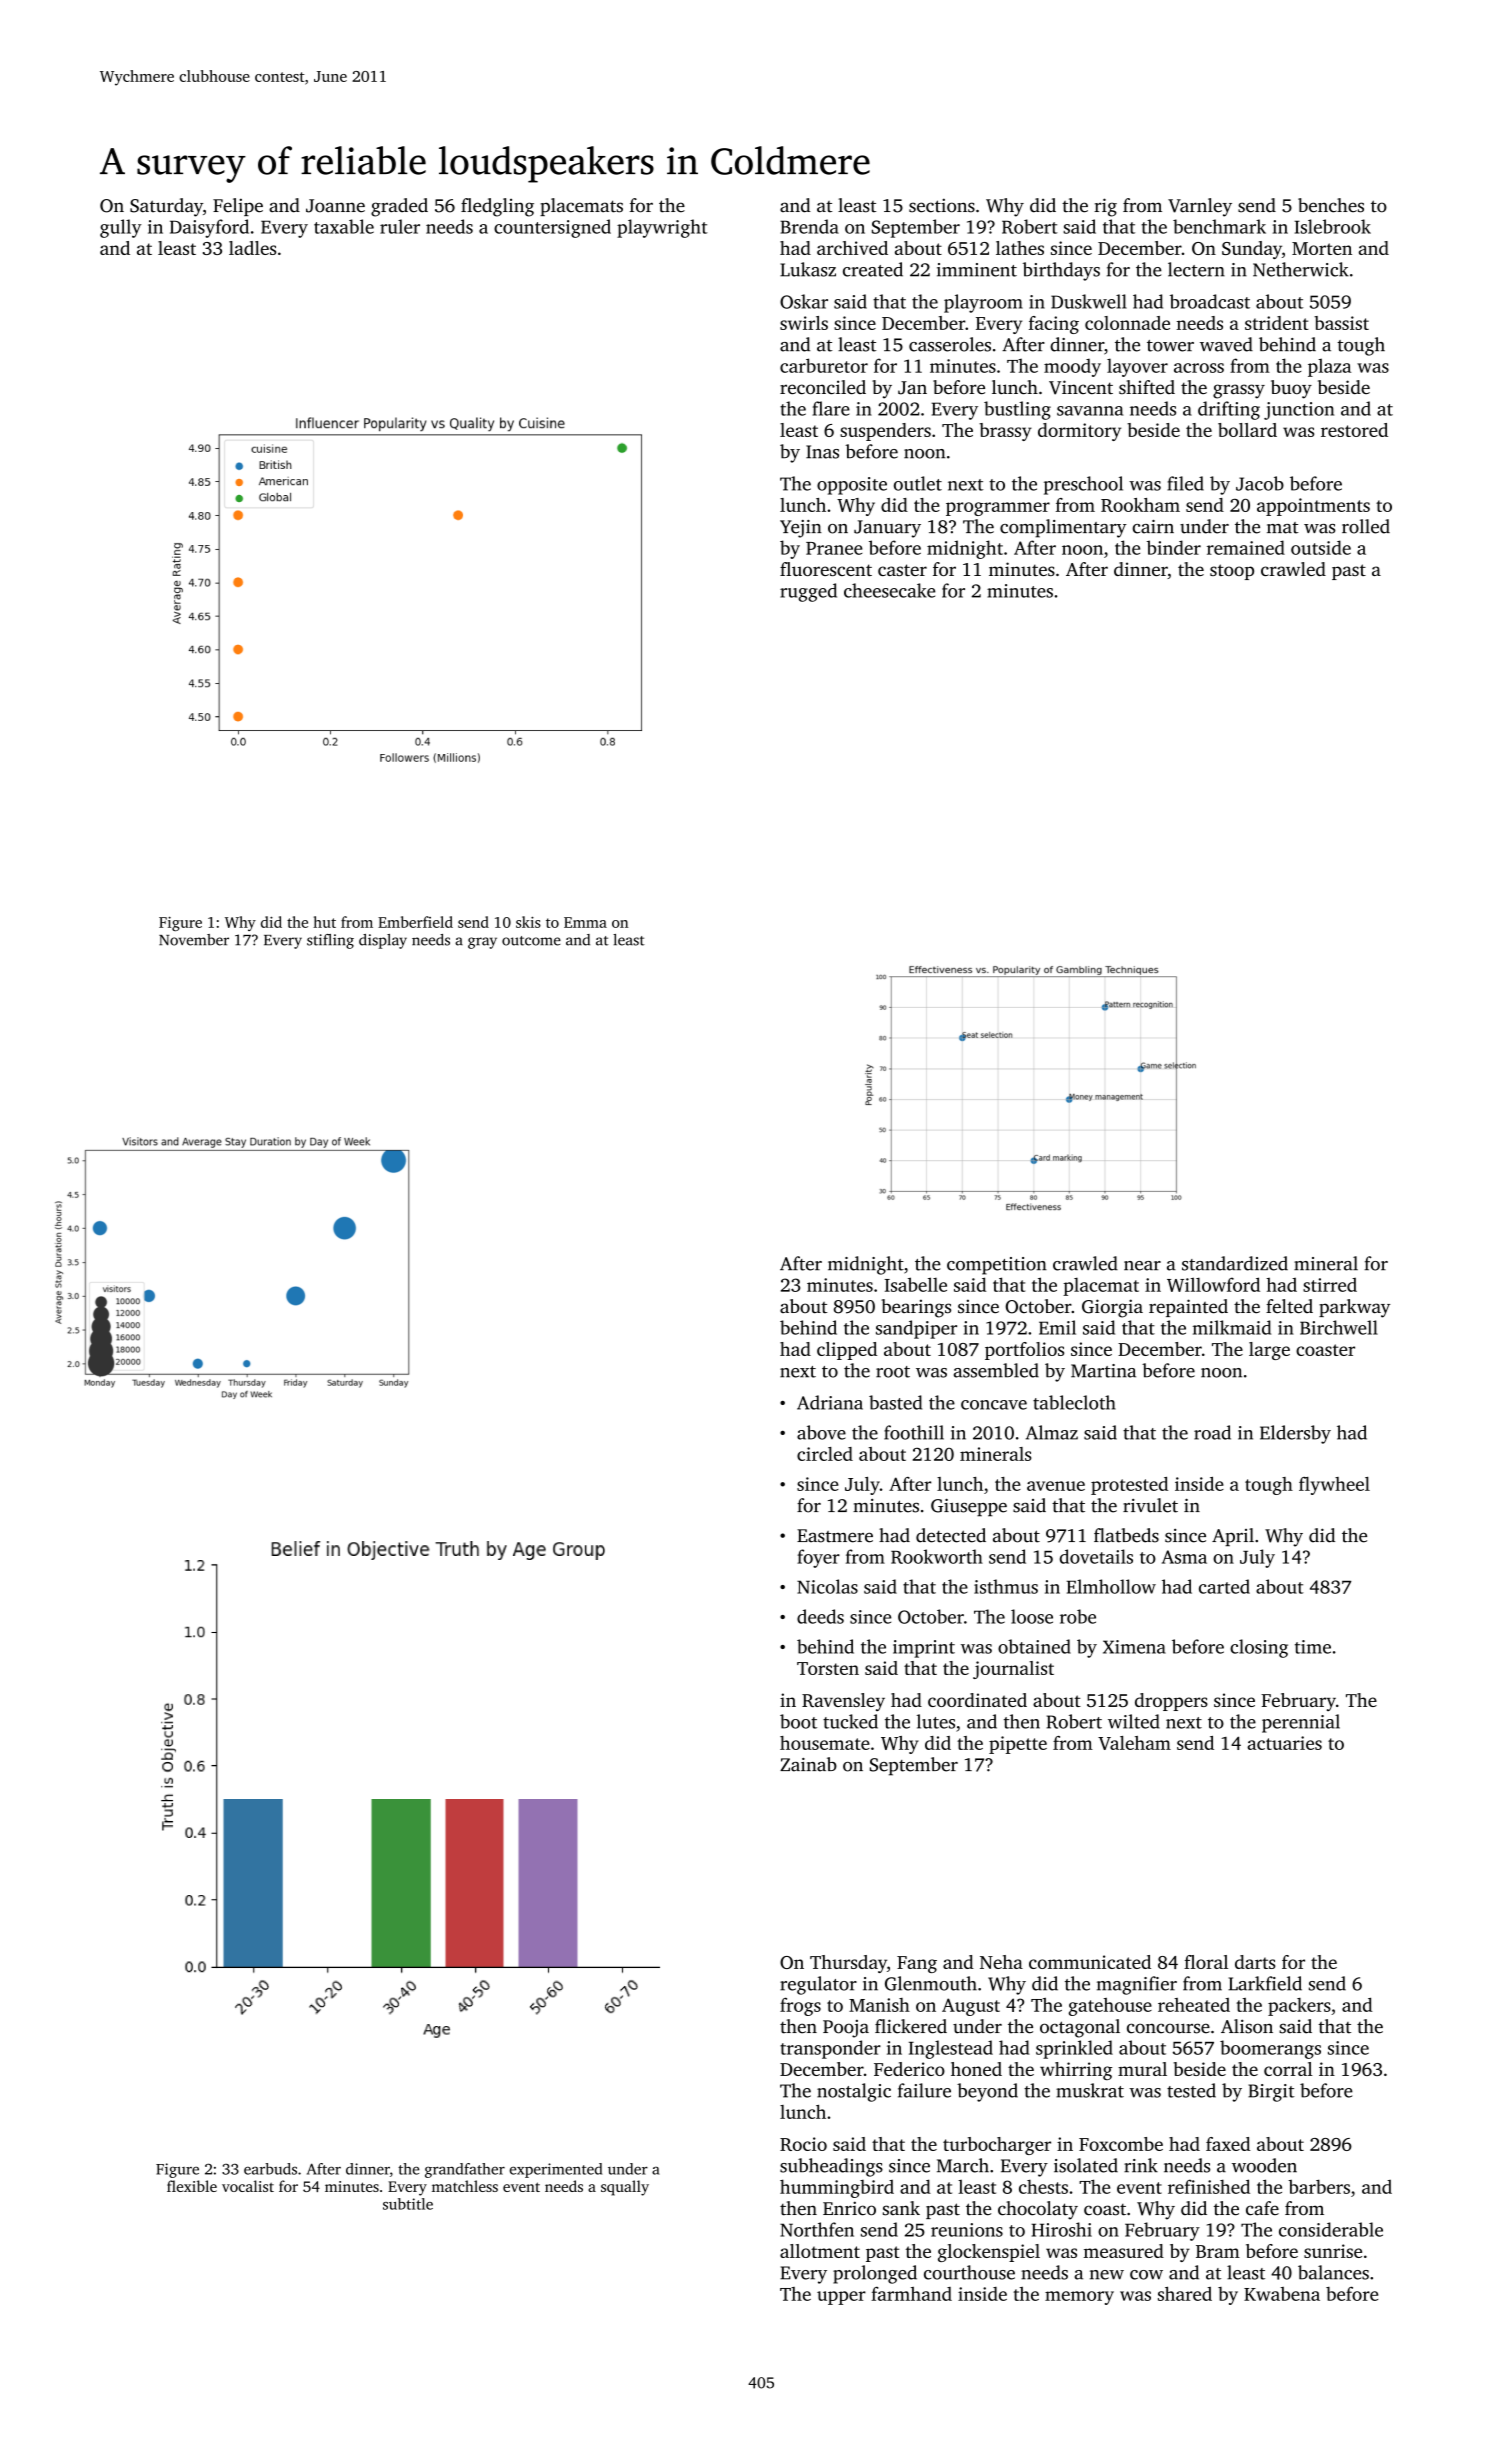 Image resolution: width=1496 pixels, height=2464 pixels. I want to click on stifling, so click(330, 941).
